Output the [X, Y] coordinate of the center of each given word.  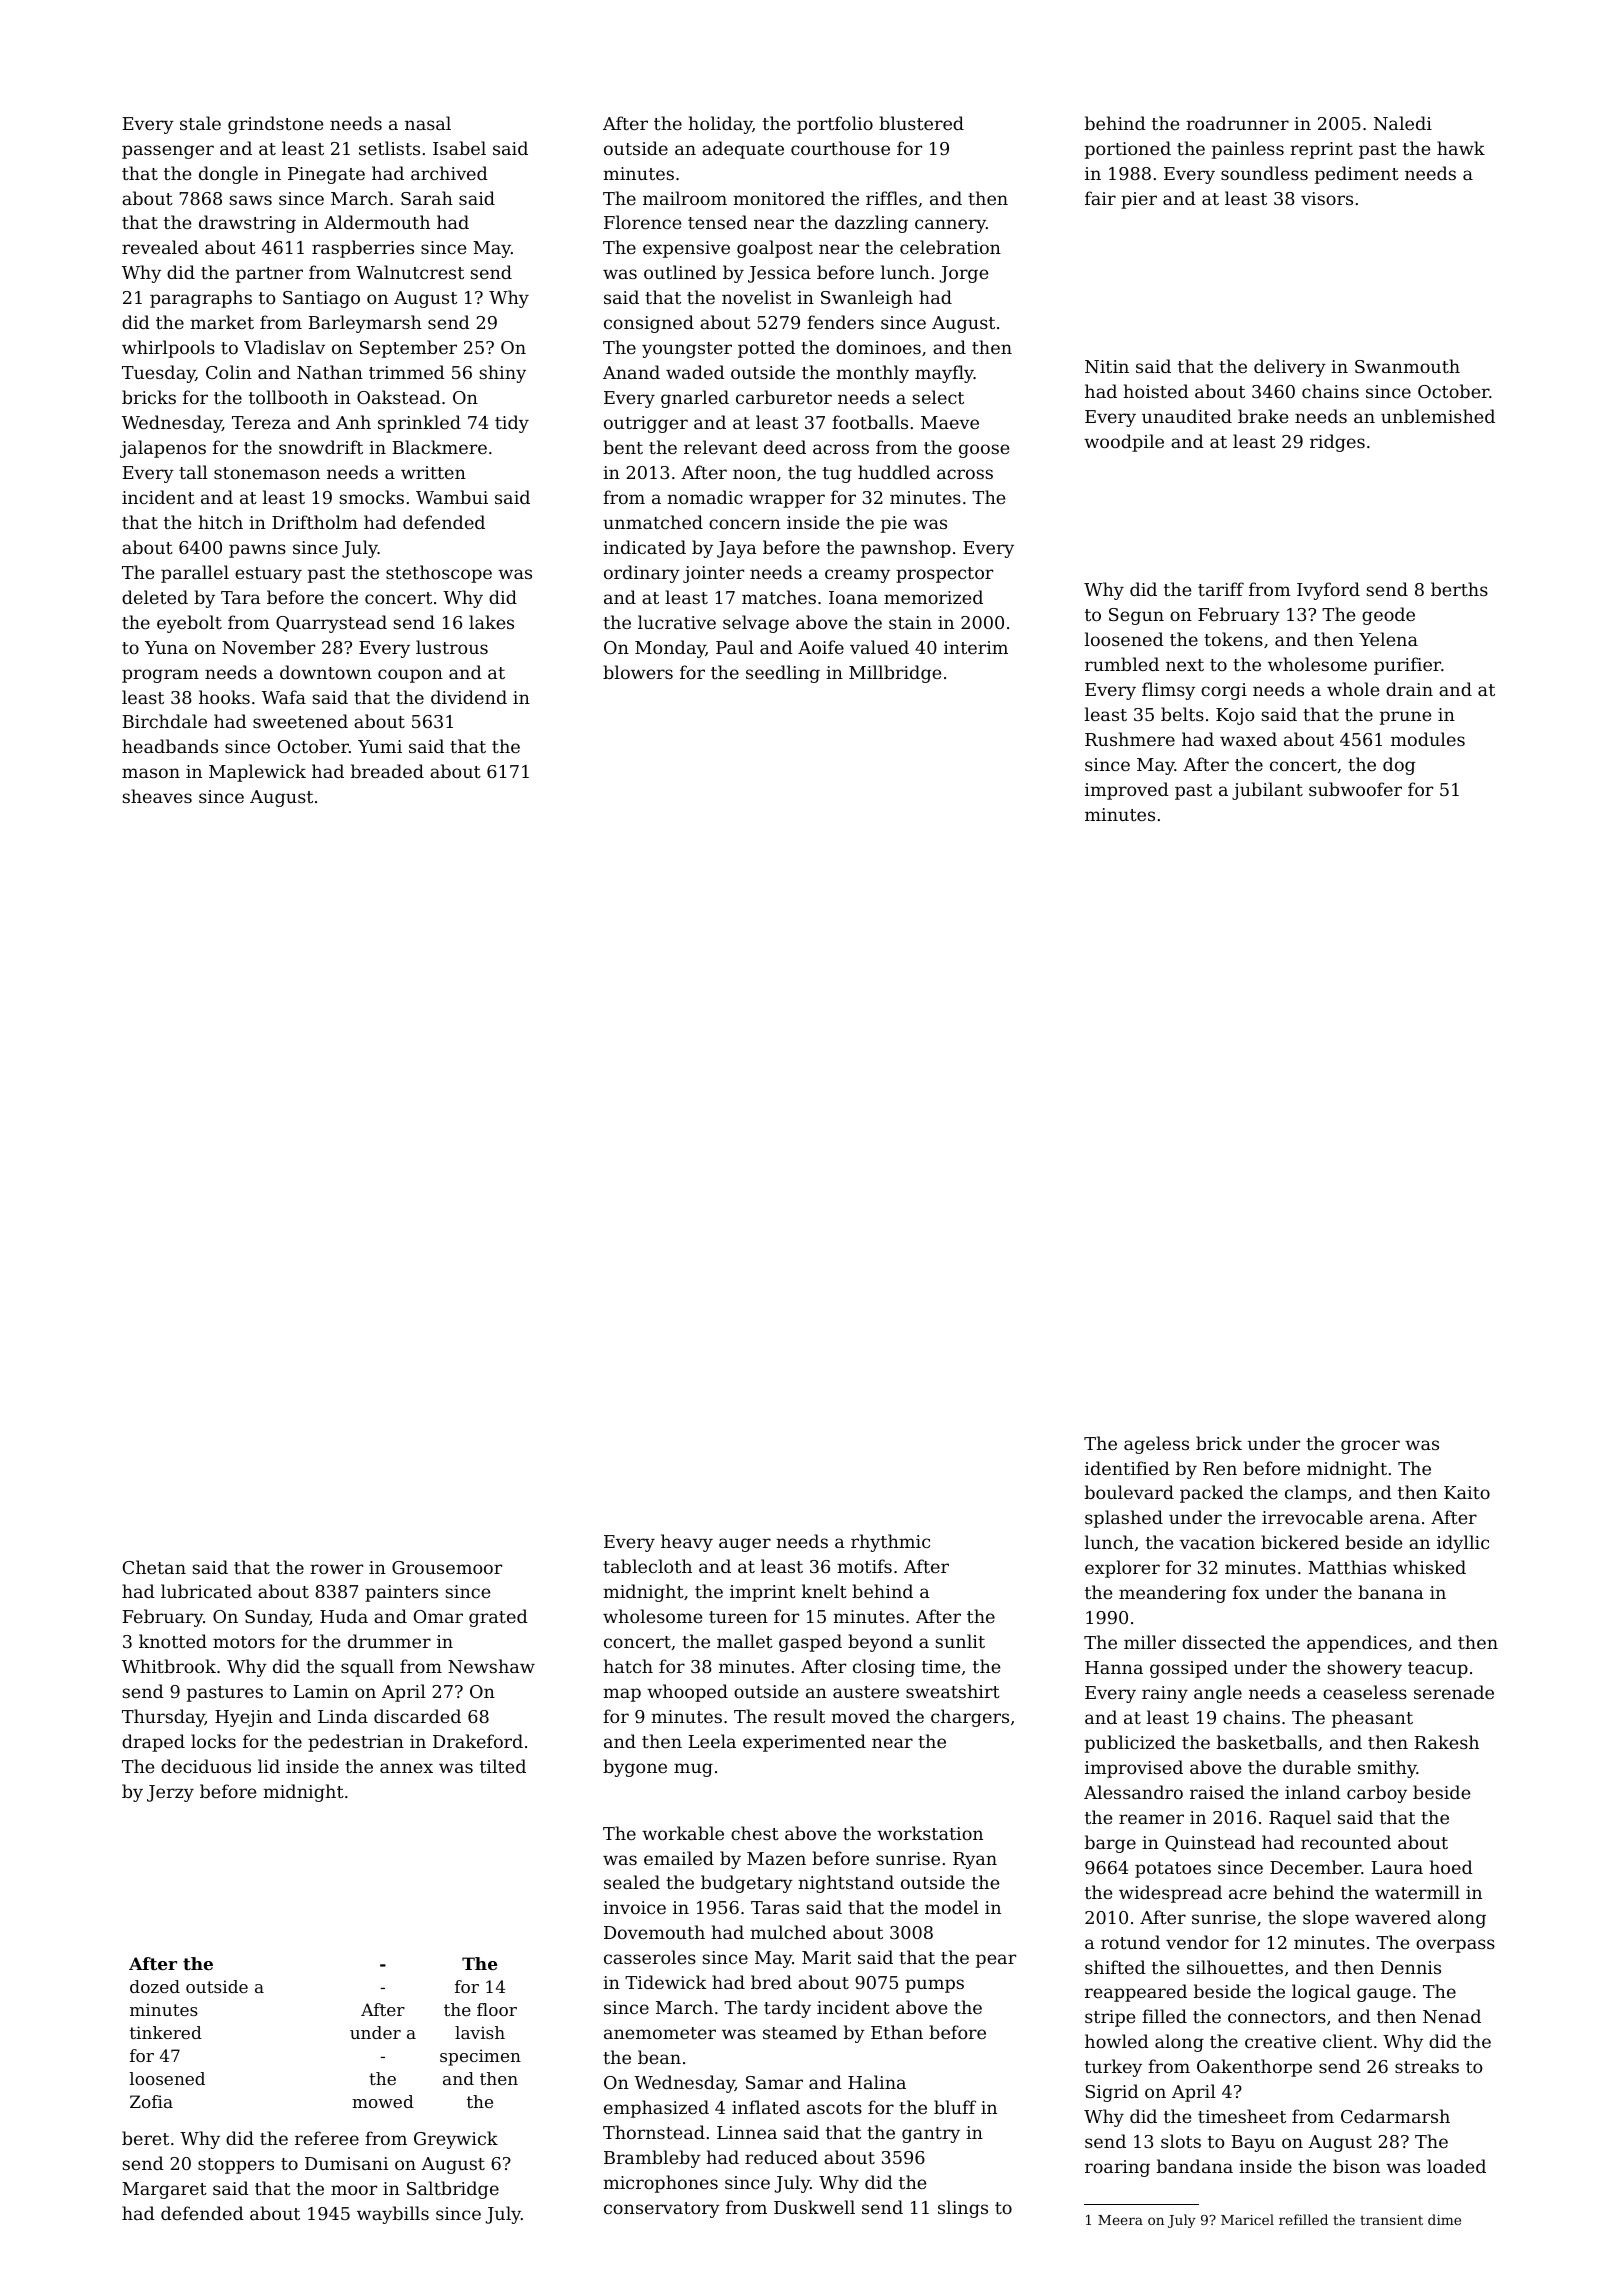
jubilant [1267, 791]
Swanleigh [867, 299]
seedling [783, 674]
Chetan [154, 1567]
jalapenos [163, 449]
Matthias [1347, 1567]
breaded [387, 771]
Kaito [1467, 1492]
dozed [155, 1986]
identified [1127, 1468]
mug [693, 1770]
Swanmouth [1407, 366]
